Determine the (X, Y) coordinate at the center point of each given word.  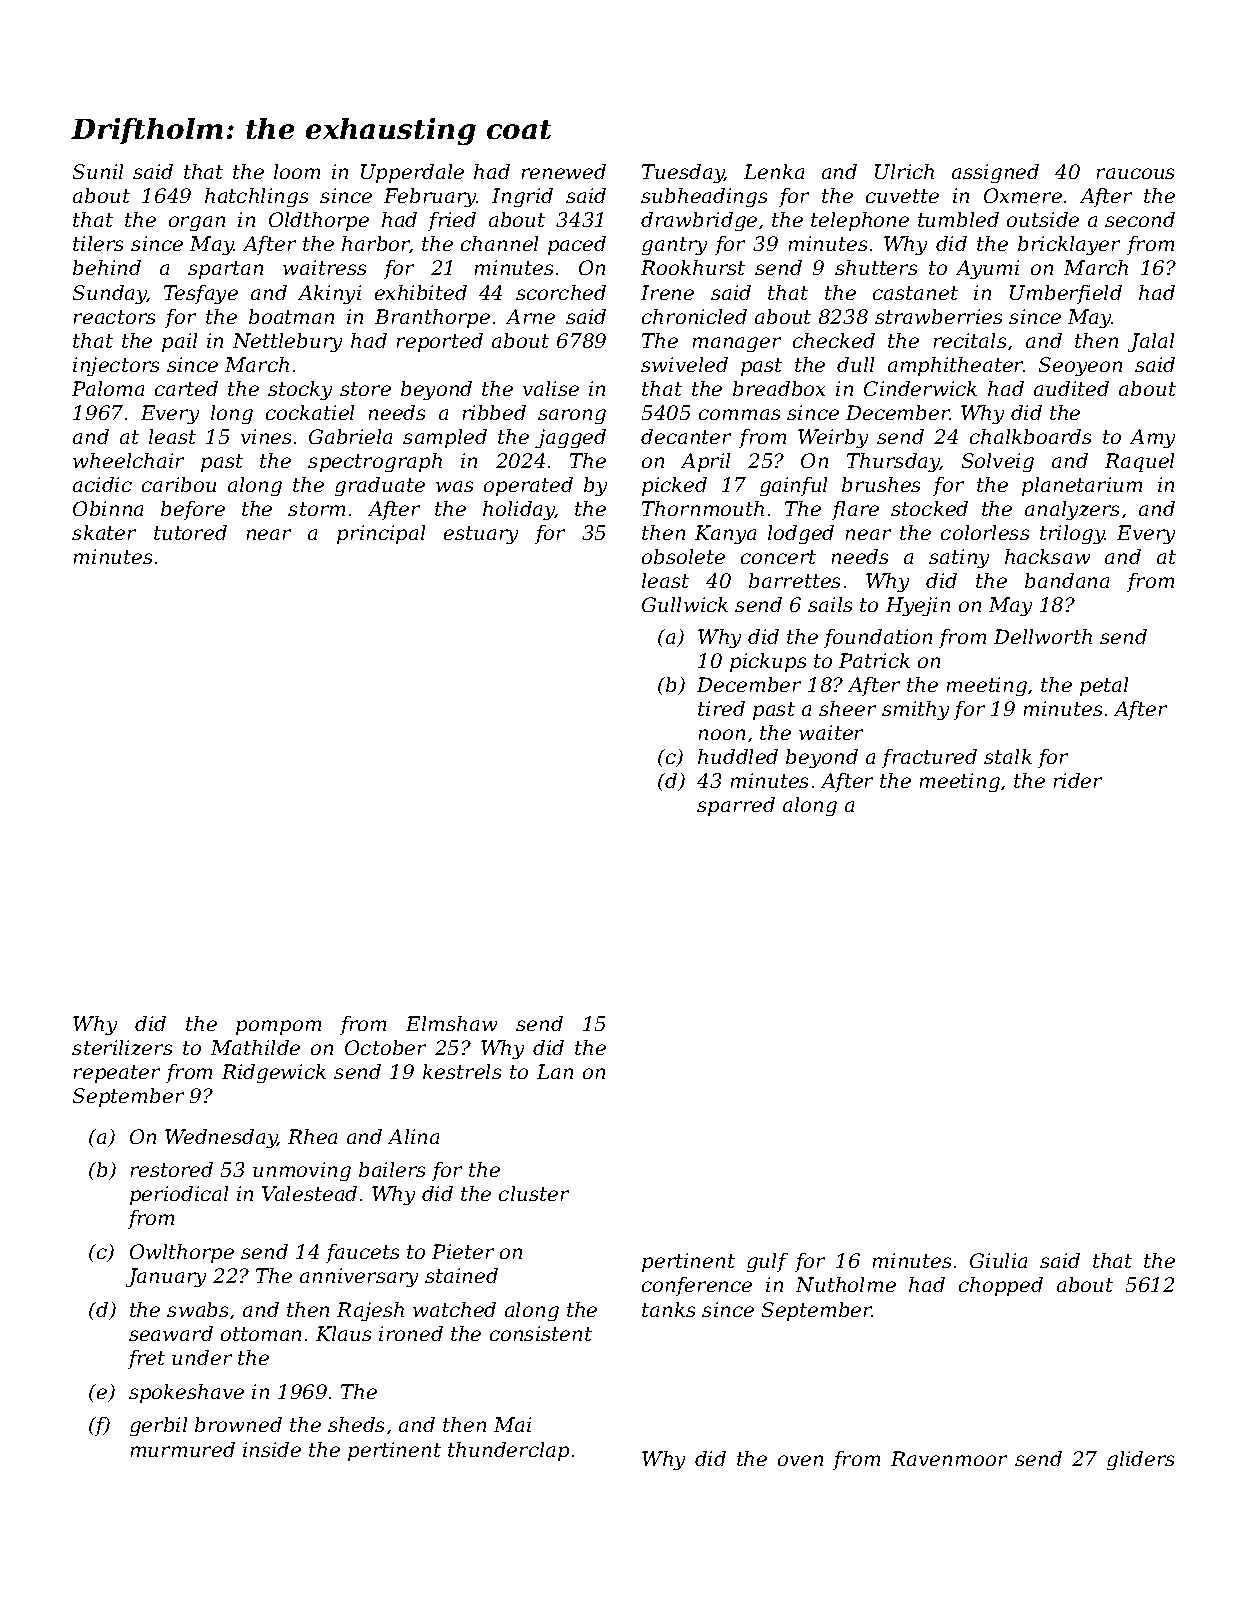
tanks (668, 1309)
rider (1078, 780)
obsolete (683, 556)
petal (1104, 686)
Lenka (774, 171)
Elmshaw (451, 1023)
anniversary (359, 1277)
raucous (1135, 173)
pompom (278, 1027)
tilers (98, 243)
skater (104, 532)
